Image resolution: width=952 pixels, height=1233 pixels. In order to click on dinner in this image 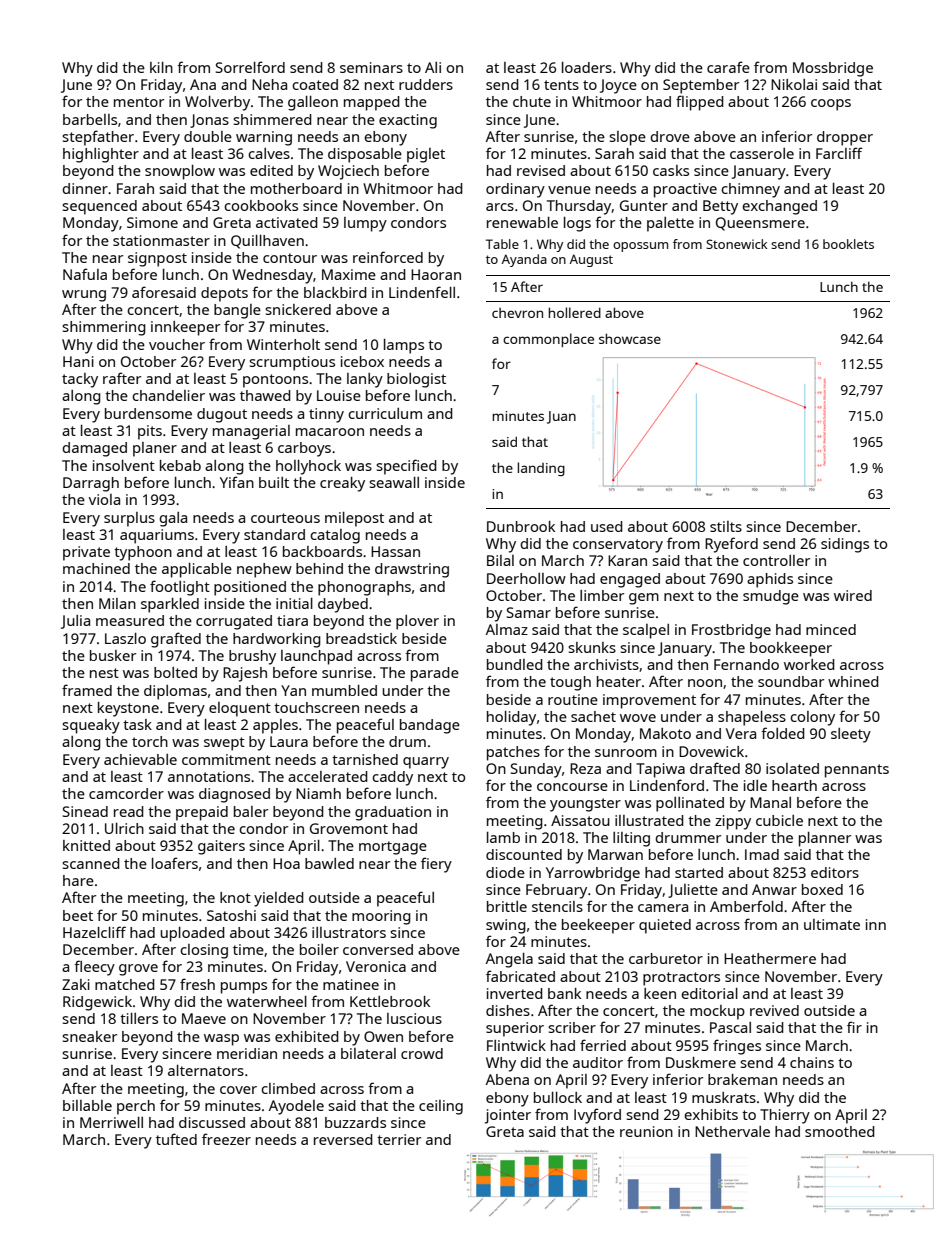, I will do `click(85, 188)`.
